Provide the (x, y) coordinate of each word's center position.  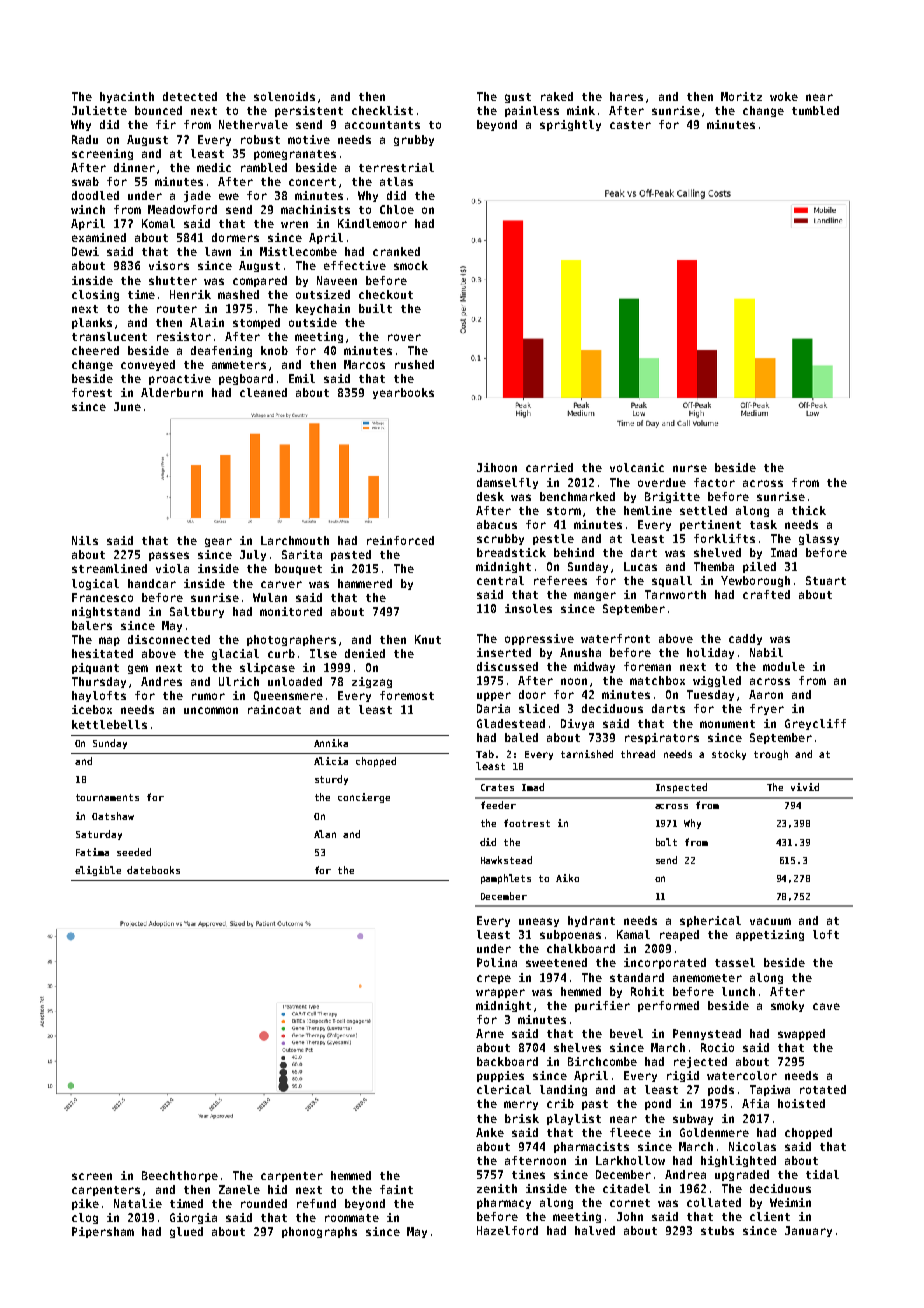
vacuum (770, 921)
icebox (92, 709)
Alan (325, 834)
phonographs (319, 1232)
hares (626, 96)
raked (557, 96)
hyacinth (127, 97)
